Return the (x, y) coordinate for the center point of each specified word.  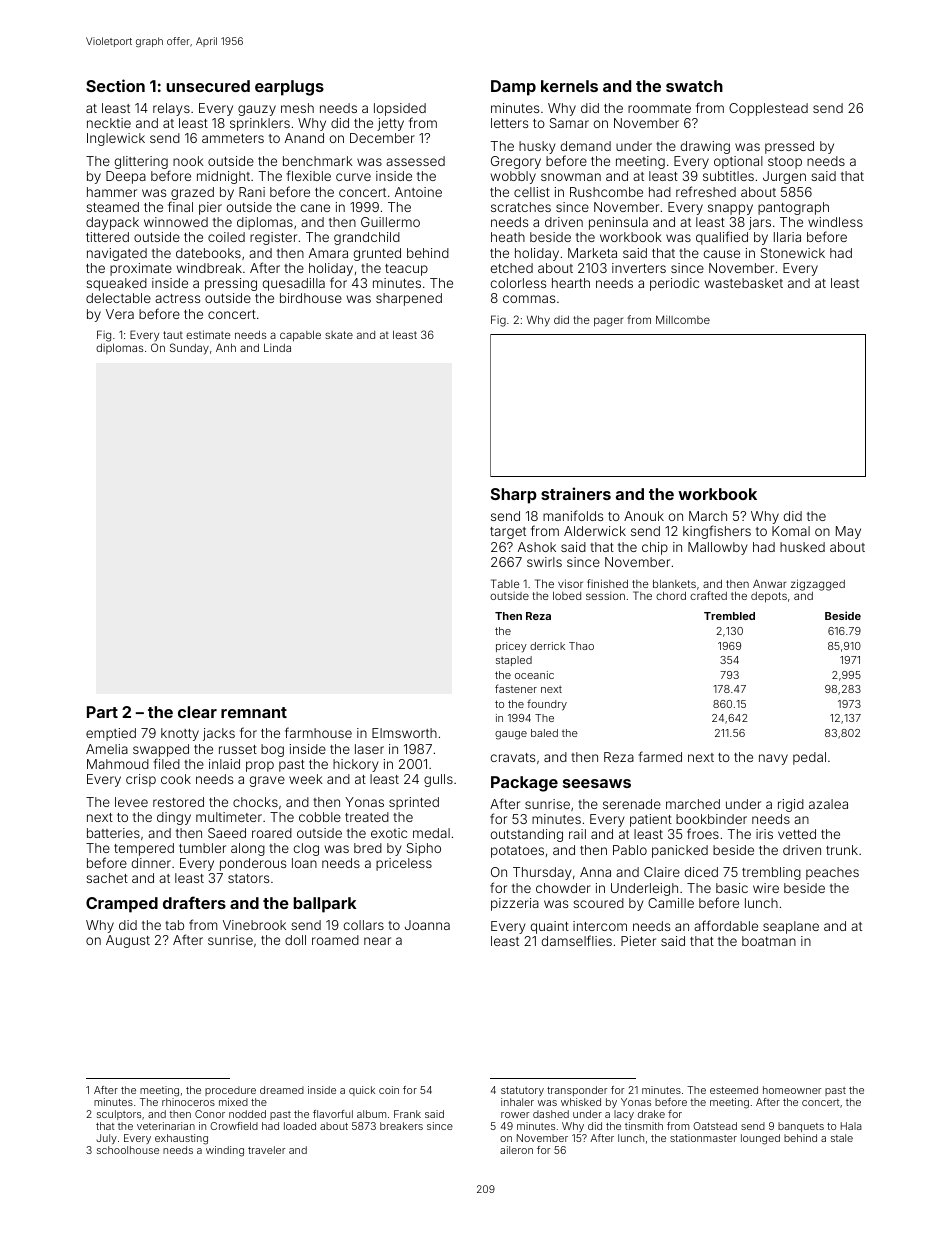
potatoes (517, 852)
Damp (513, 88)
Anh (226, 347)
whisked (581, 1102)
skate (339, 335)
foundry (547, 705)
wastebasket (744, 283)
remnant (254, 712)
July (106, 1139)
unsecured (208, 86)
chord (671, 595)
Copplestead (768, 109)
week (306, 779)
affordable (726, 925)
